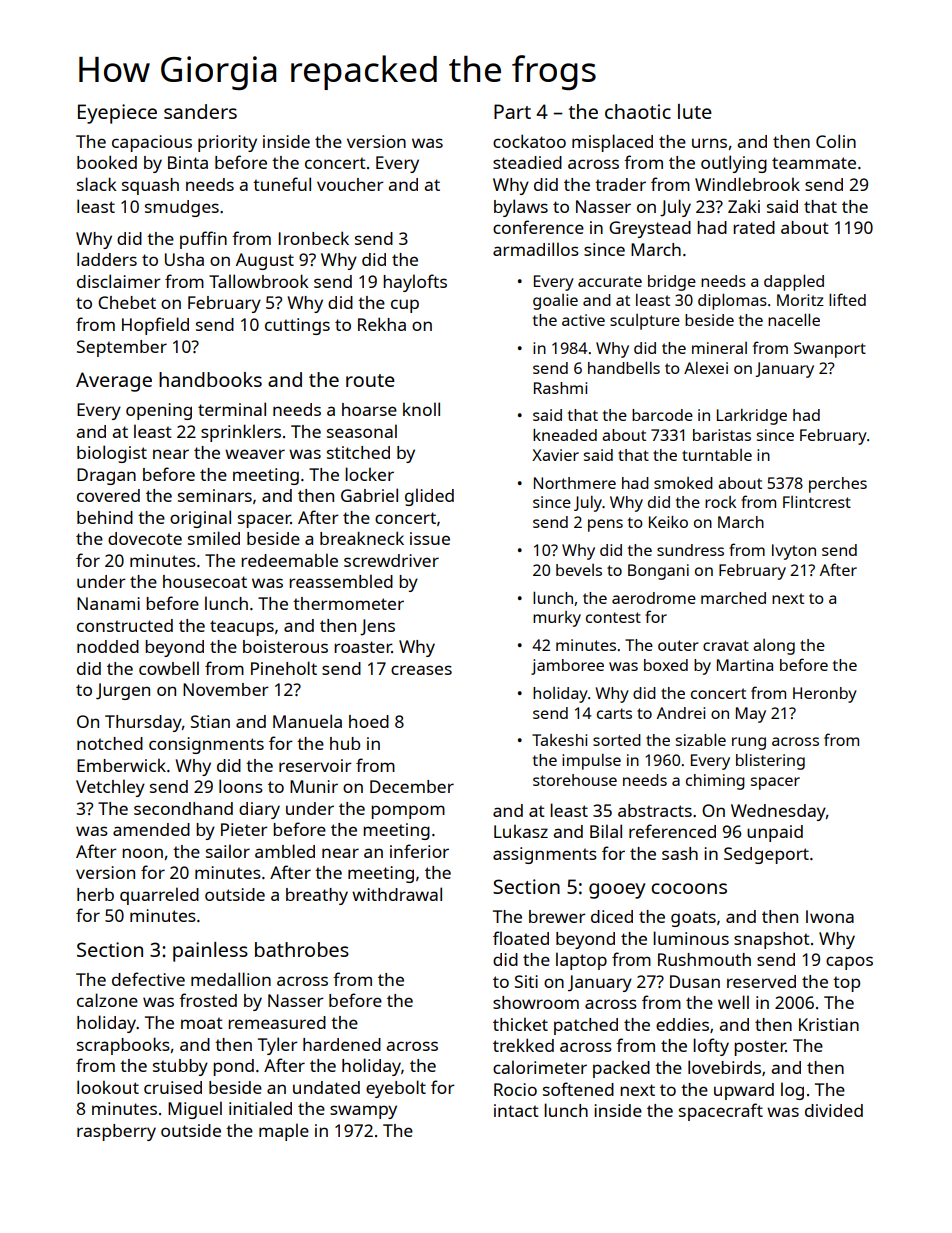 This screenshot has height=1233, width=952. Describe the element at coordinates (184, 259) in the screenshot. I see `Usha` at that location.
